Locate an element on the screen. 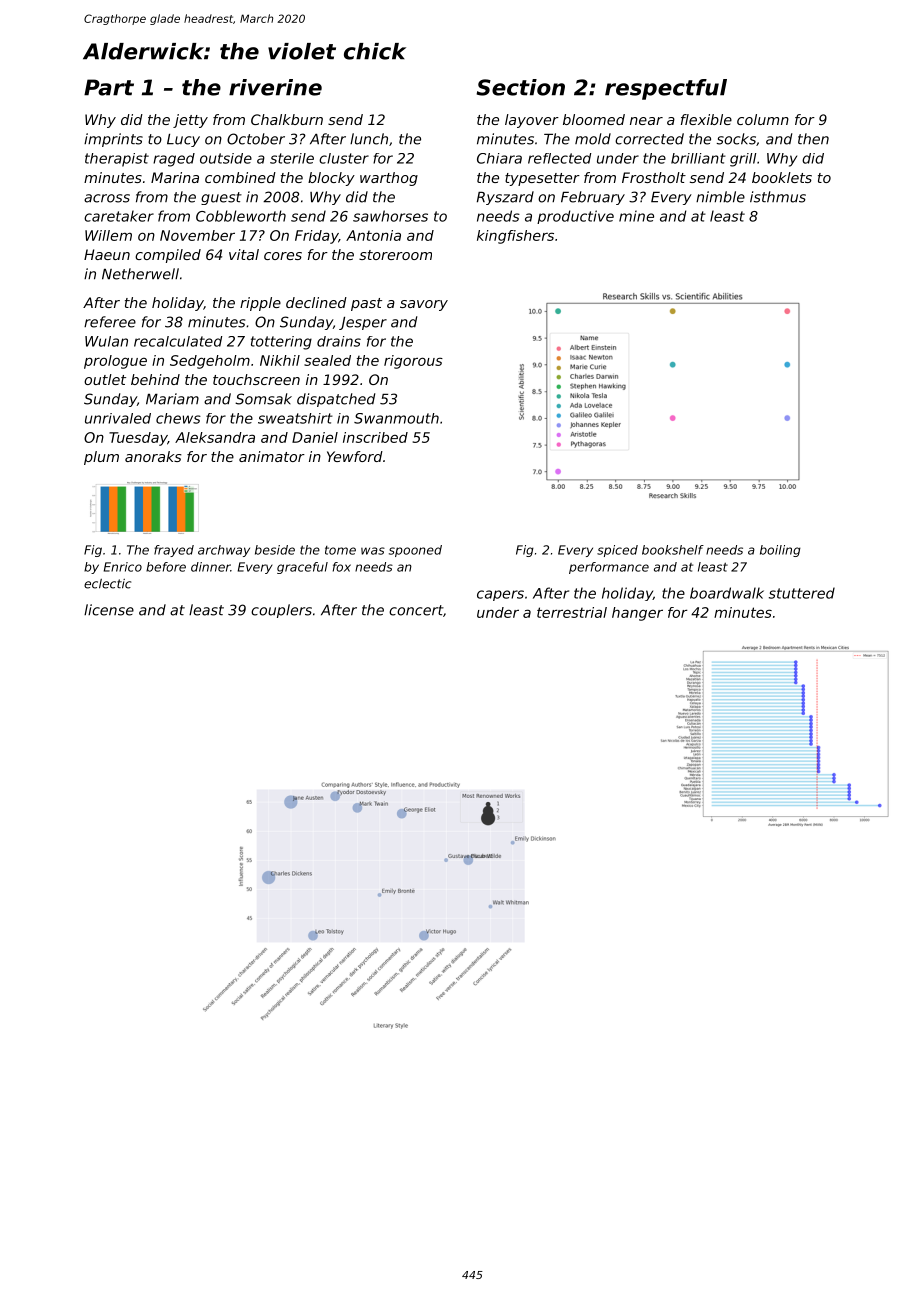  inscribed is located at coordinates (375, 437).
